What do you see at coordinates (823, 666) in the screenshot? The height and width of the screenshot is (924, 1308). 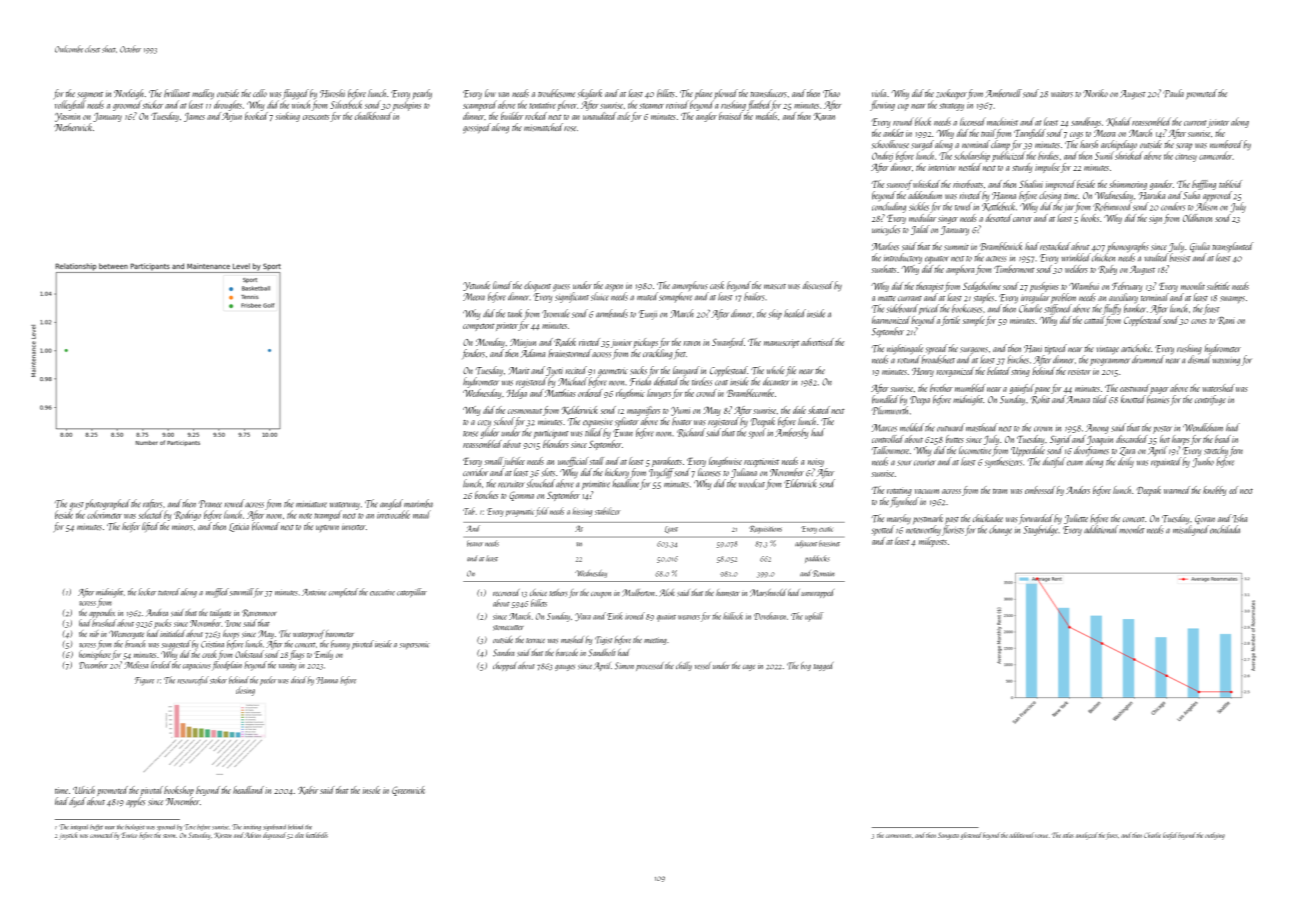 I see `tagged` at bounding box center [823, 666].
